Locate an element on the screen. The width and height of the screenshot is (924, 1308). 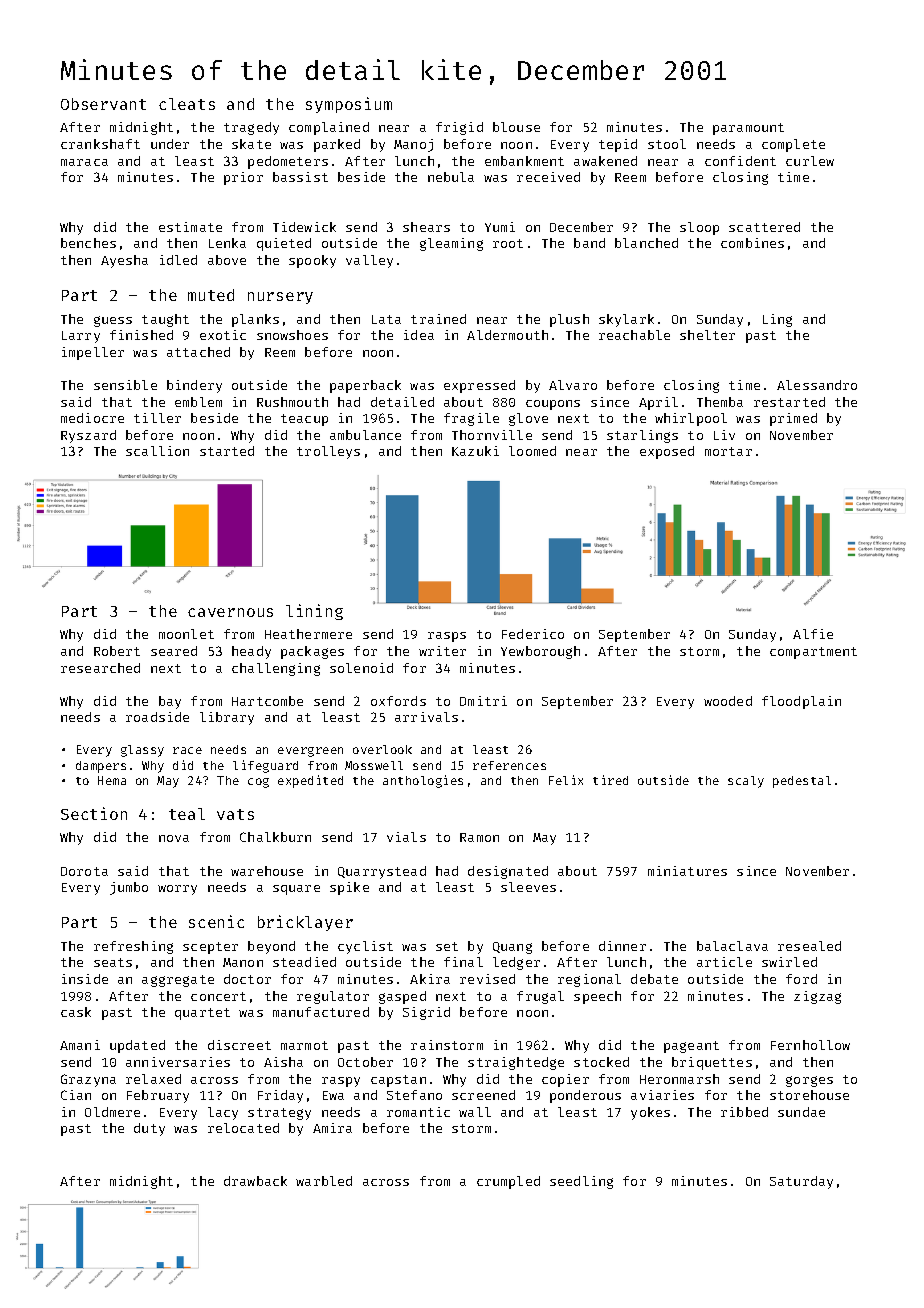
researched is located at coordinates (100, 668).
